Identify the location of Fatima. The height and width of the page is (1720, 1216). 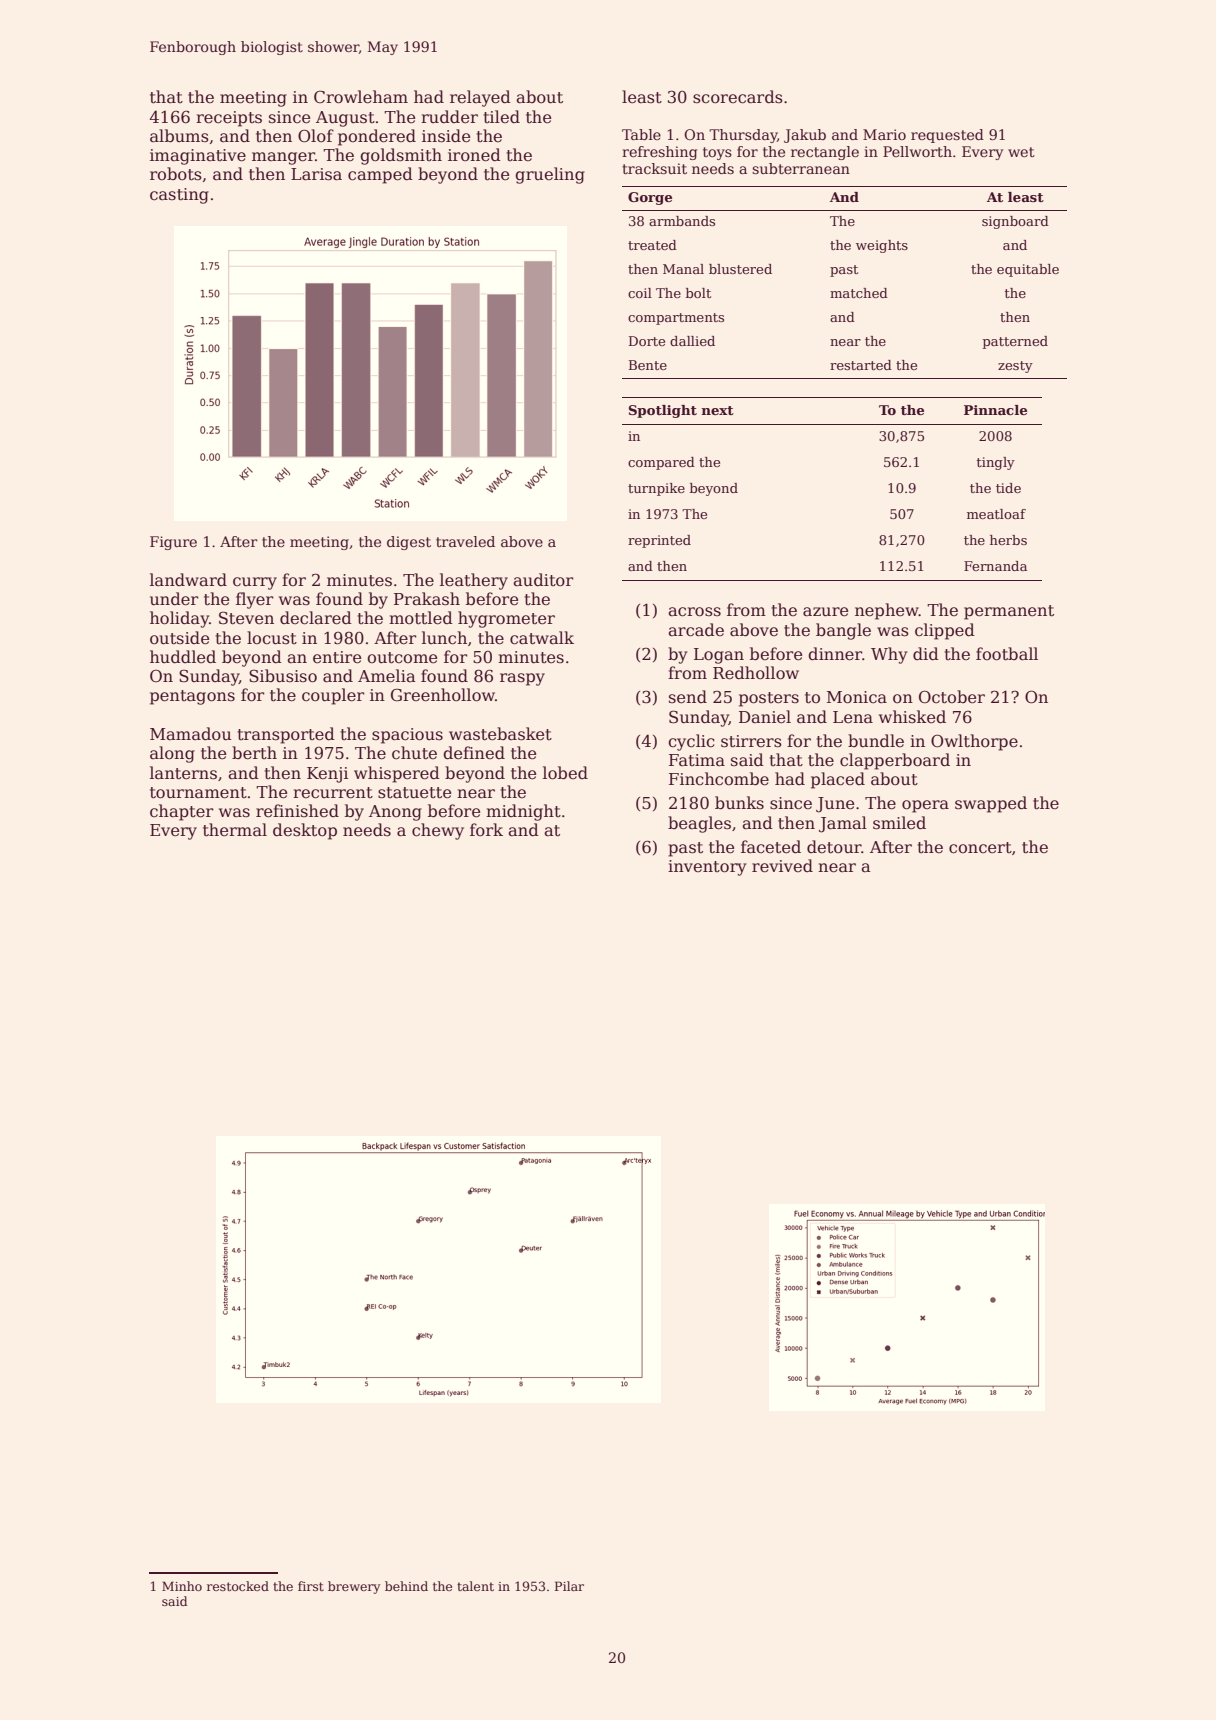
(697, 760).
